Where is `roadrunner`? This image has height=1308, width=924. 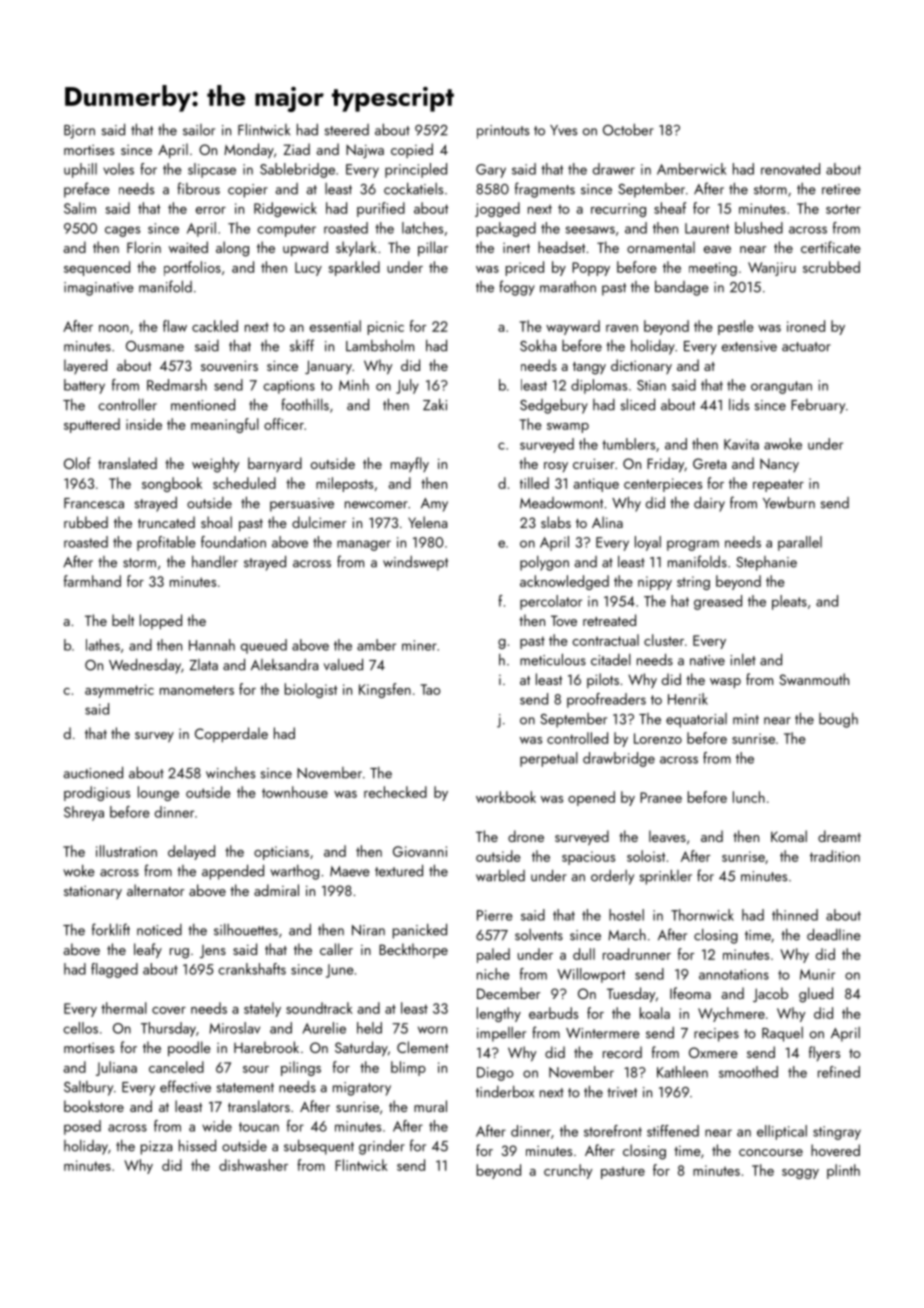
roadrunner is located at coordinates (637, 954).
